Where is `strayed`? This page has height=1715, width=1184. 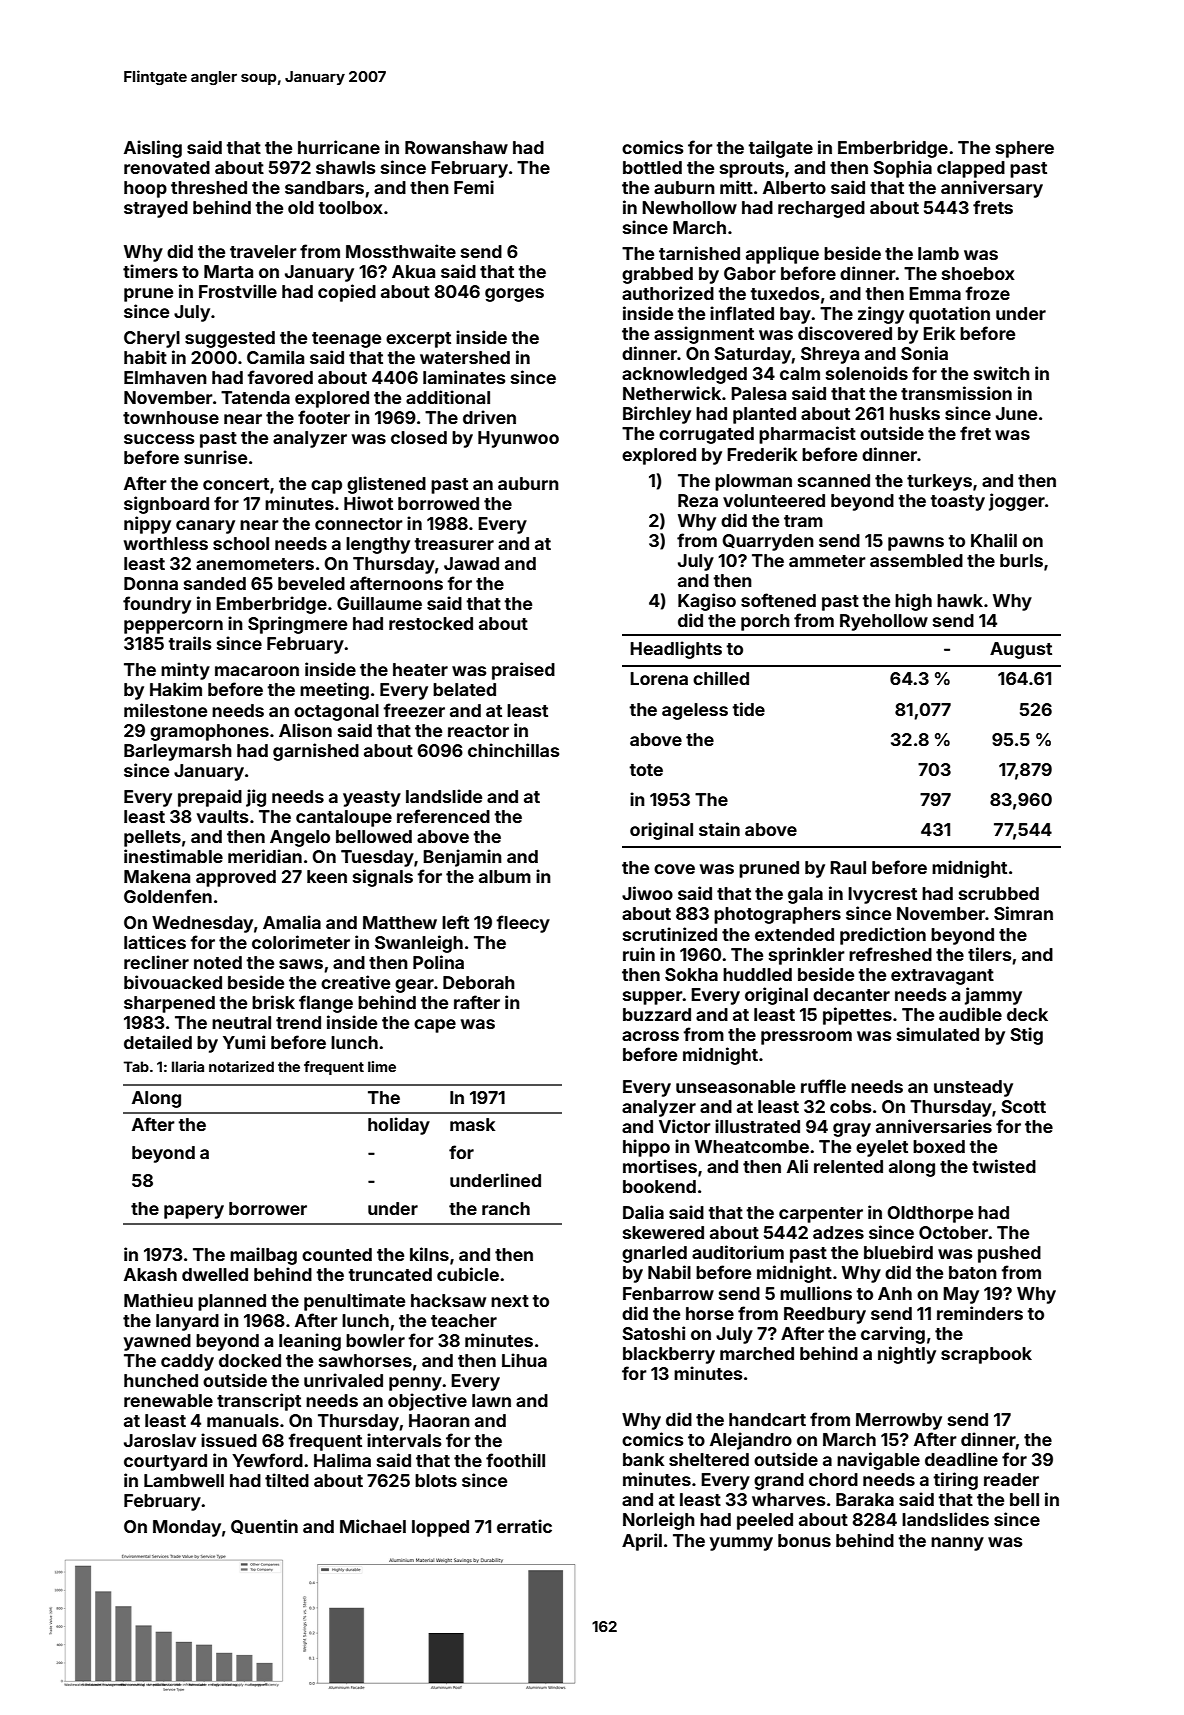
strayed is located at coordinates (156, 209).
